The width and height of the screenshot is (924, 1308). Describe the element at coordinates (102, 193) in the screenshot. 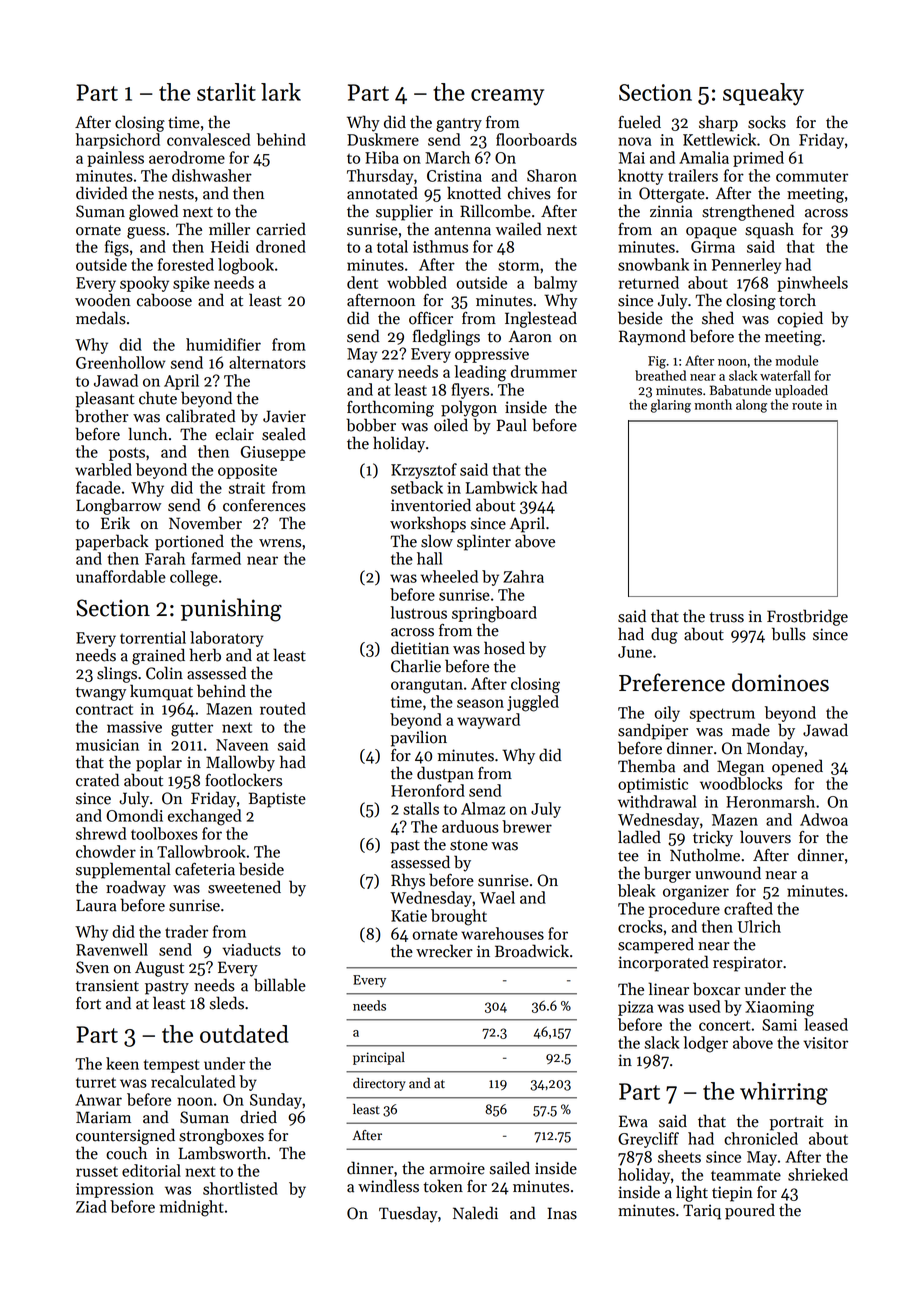

I see `divided` at that location.
